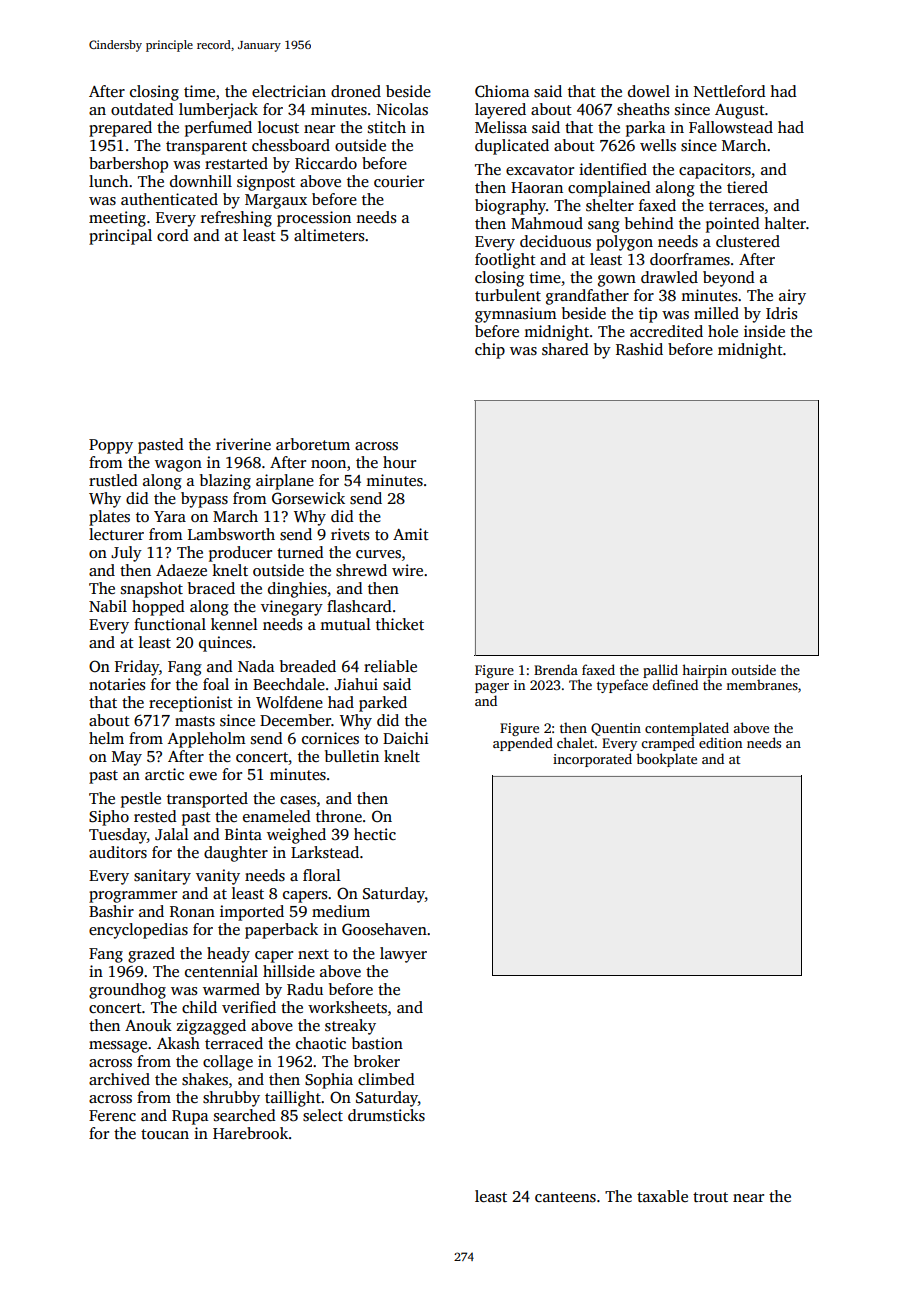 The image size is (908, 1316). I want to click on Chioma, so click(502, 91).
